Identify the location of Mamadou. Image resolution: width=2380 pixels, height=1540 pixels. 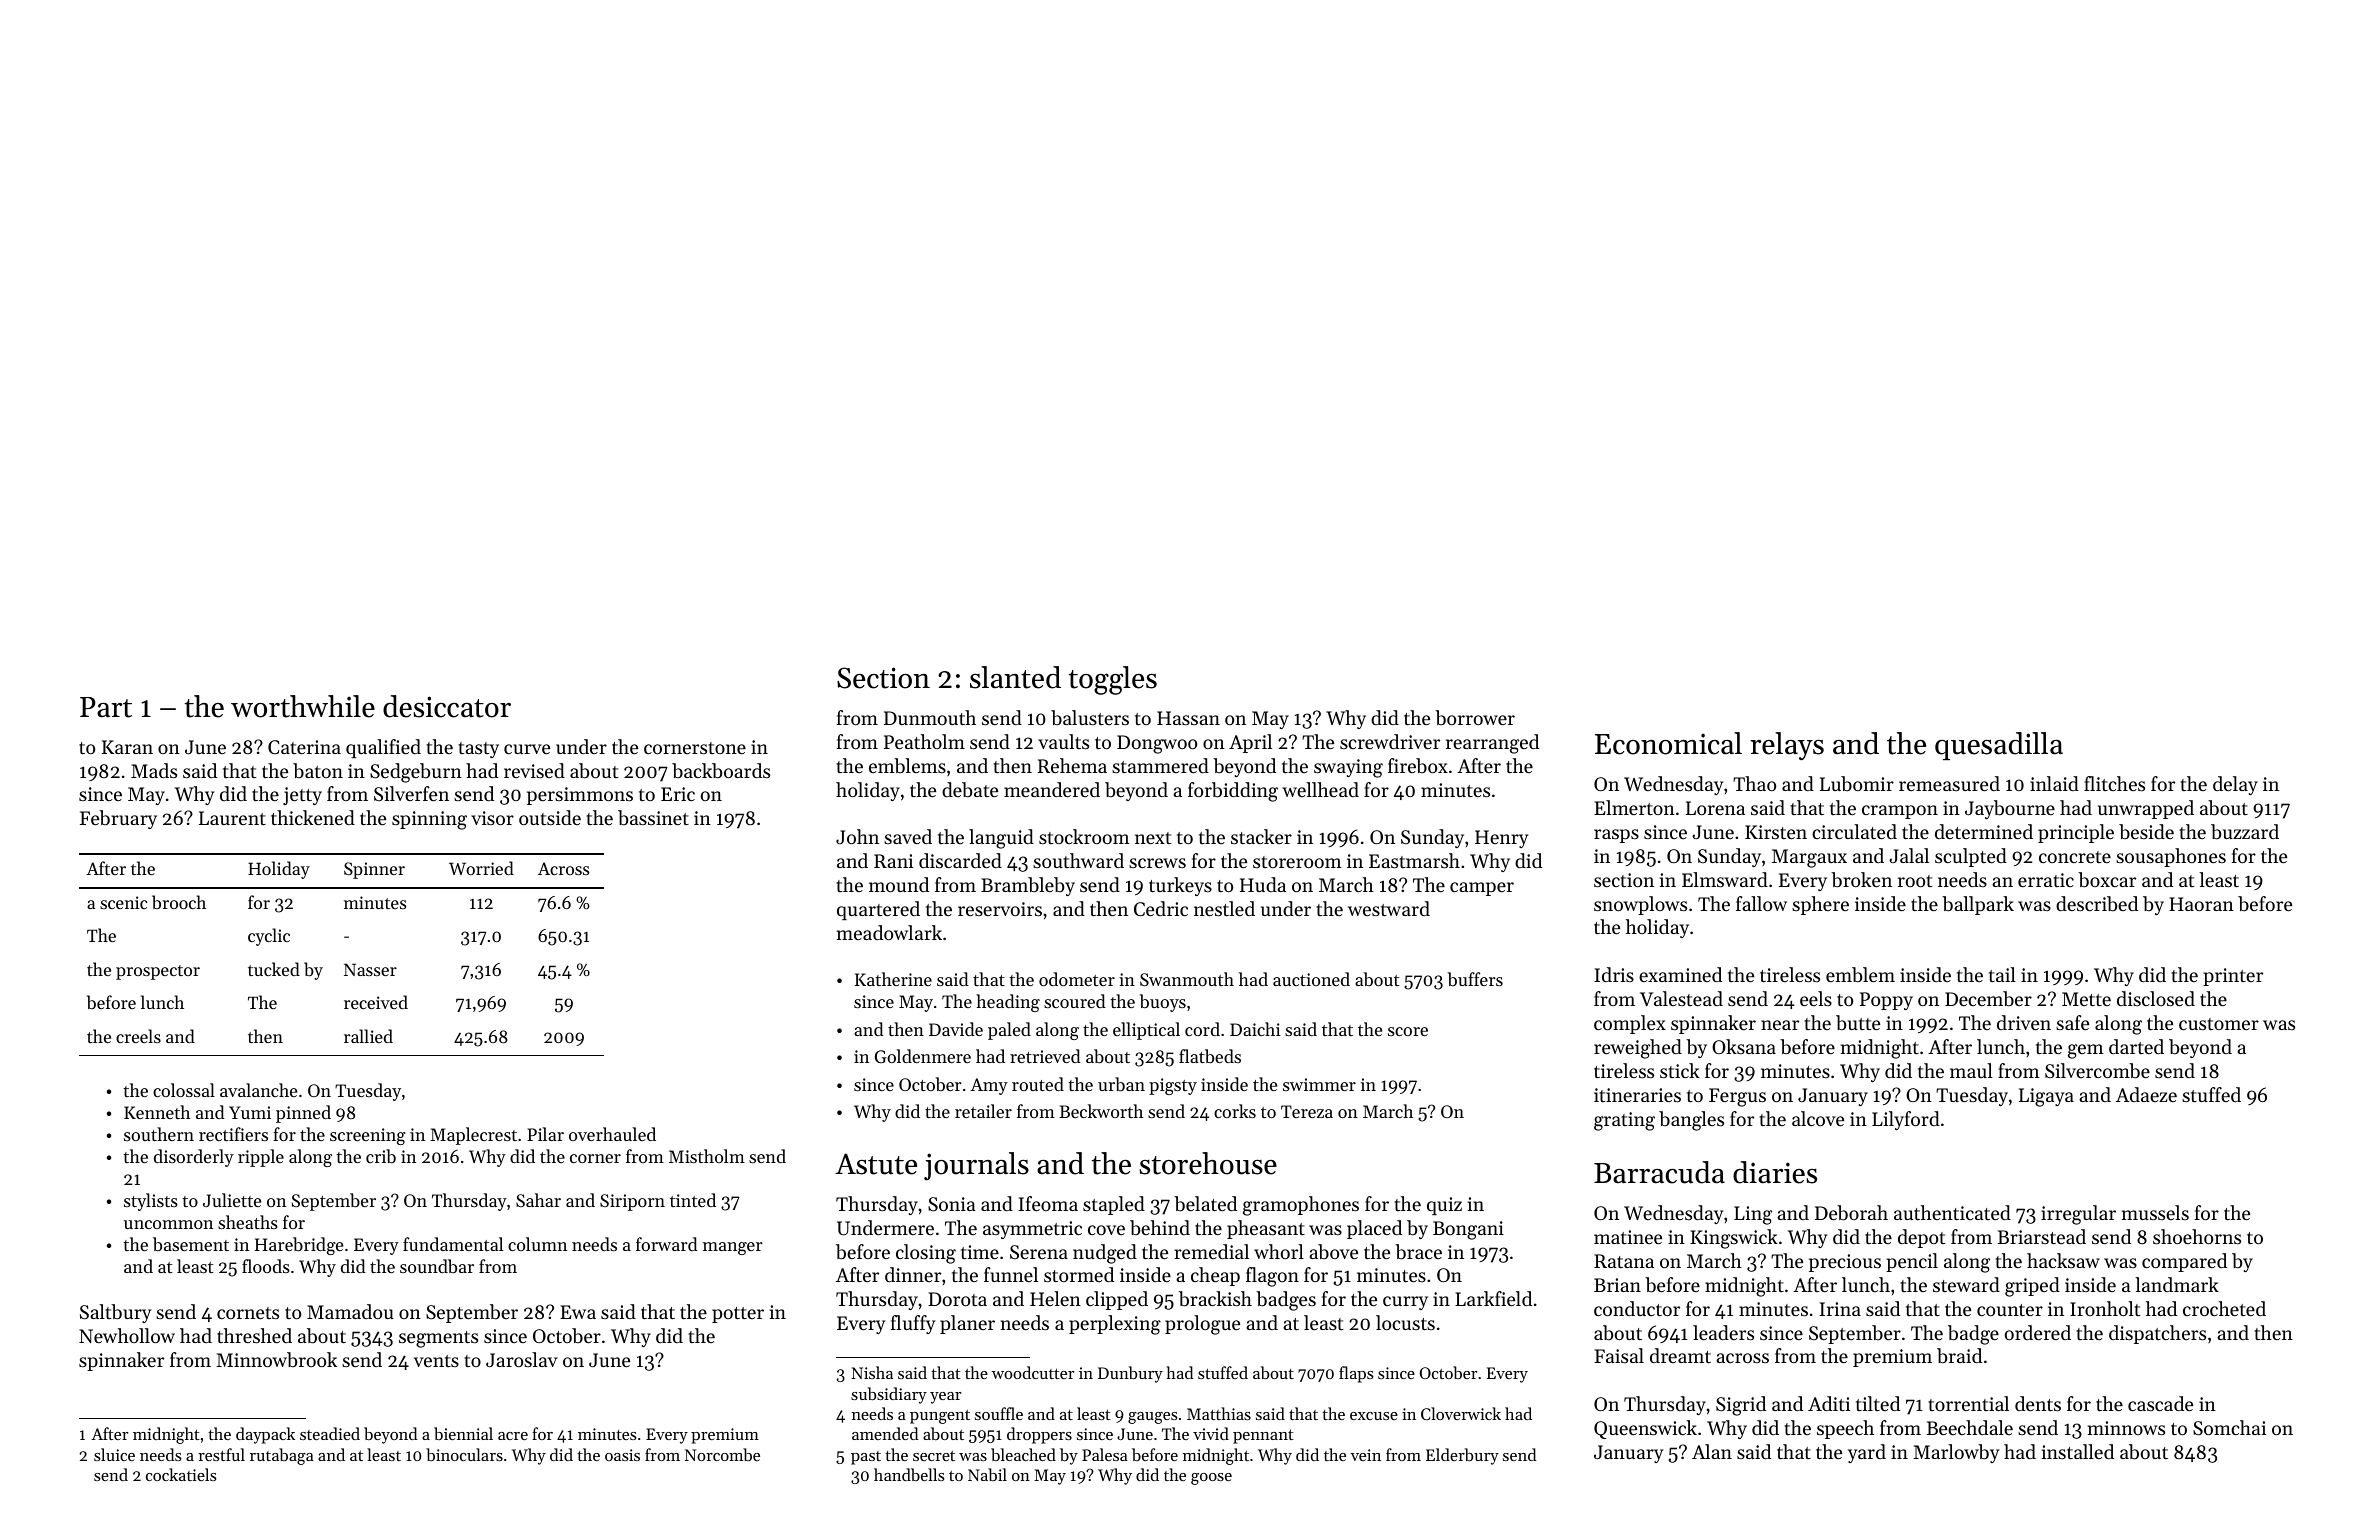
(350, 1311).
